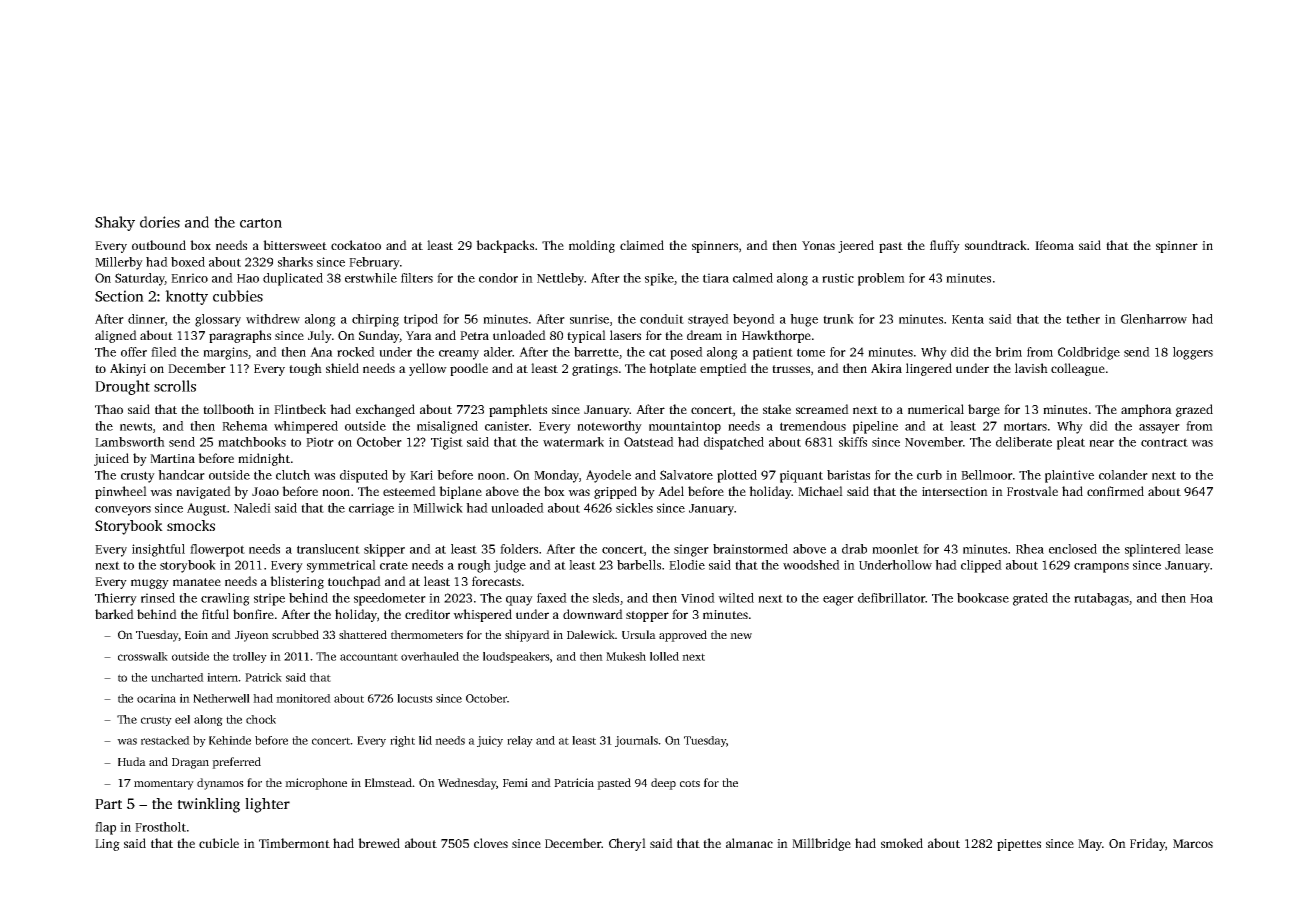 The height and width of the screenshot is (924, 1308). I want to click on bookcase, so click(983, 598).
